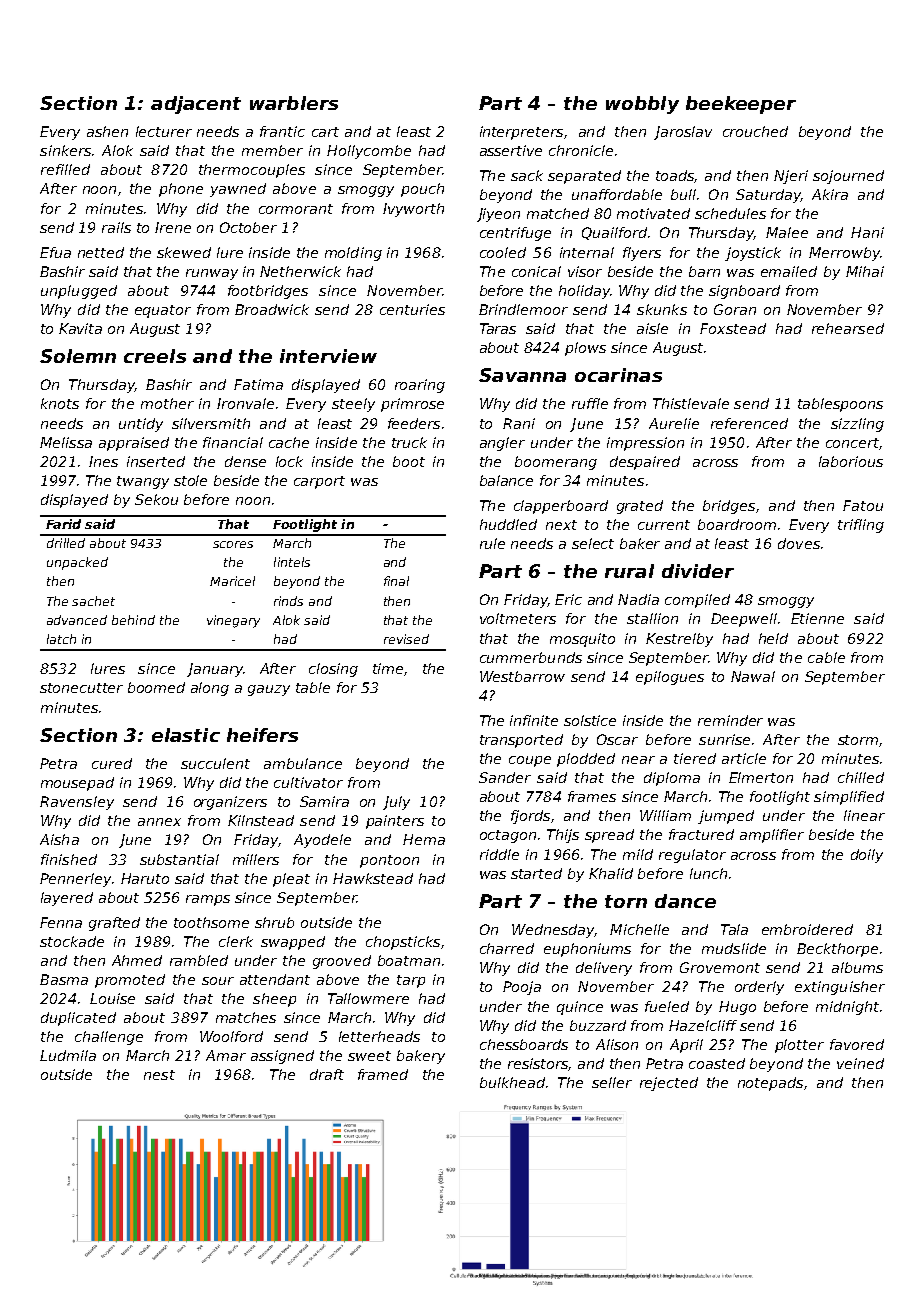 The width and height of the screenshot is (924, 1308). What do you see at coordinates (787, 232) in the screenshot?
I see `Malee` at bounding box center [787, 232].
